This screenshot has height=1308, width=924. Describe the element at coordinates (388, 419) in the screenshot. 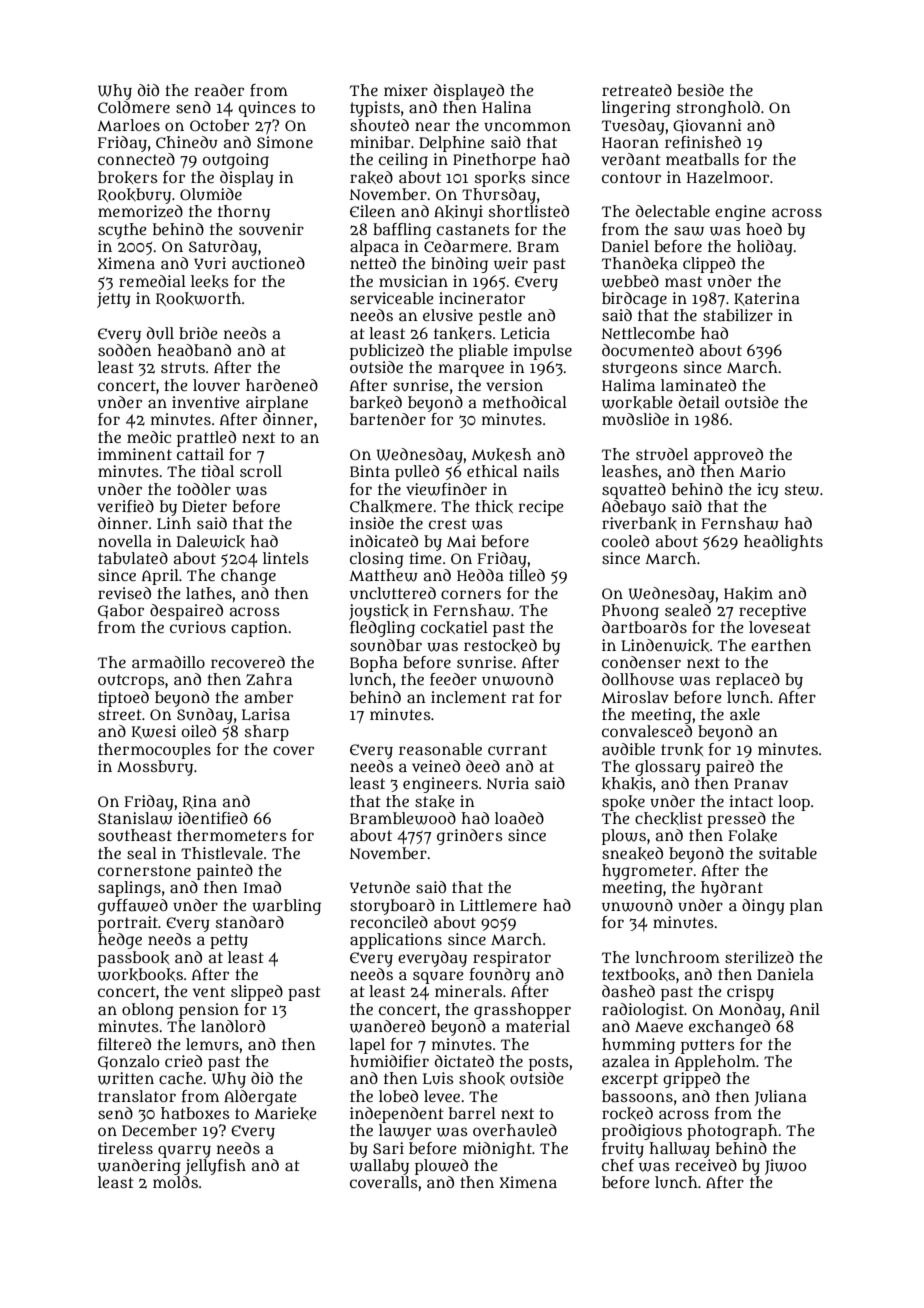

I see `bartender` at that location.
